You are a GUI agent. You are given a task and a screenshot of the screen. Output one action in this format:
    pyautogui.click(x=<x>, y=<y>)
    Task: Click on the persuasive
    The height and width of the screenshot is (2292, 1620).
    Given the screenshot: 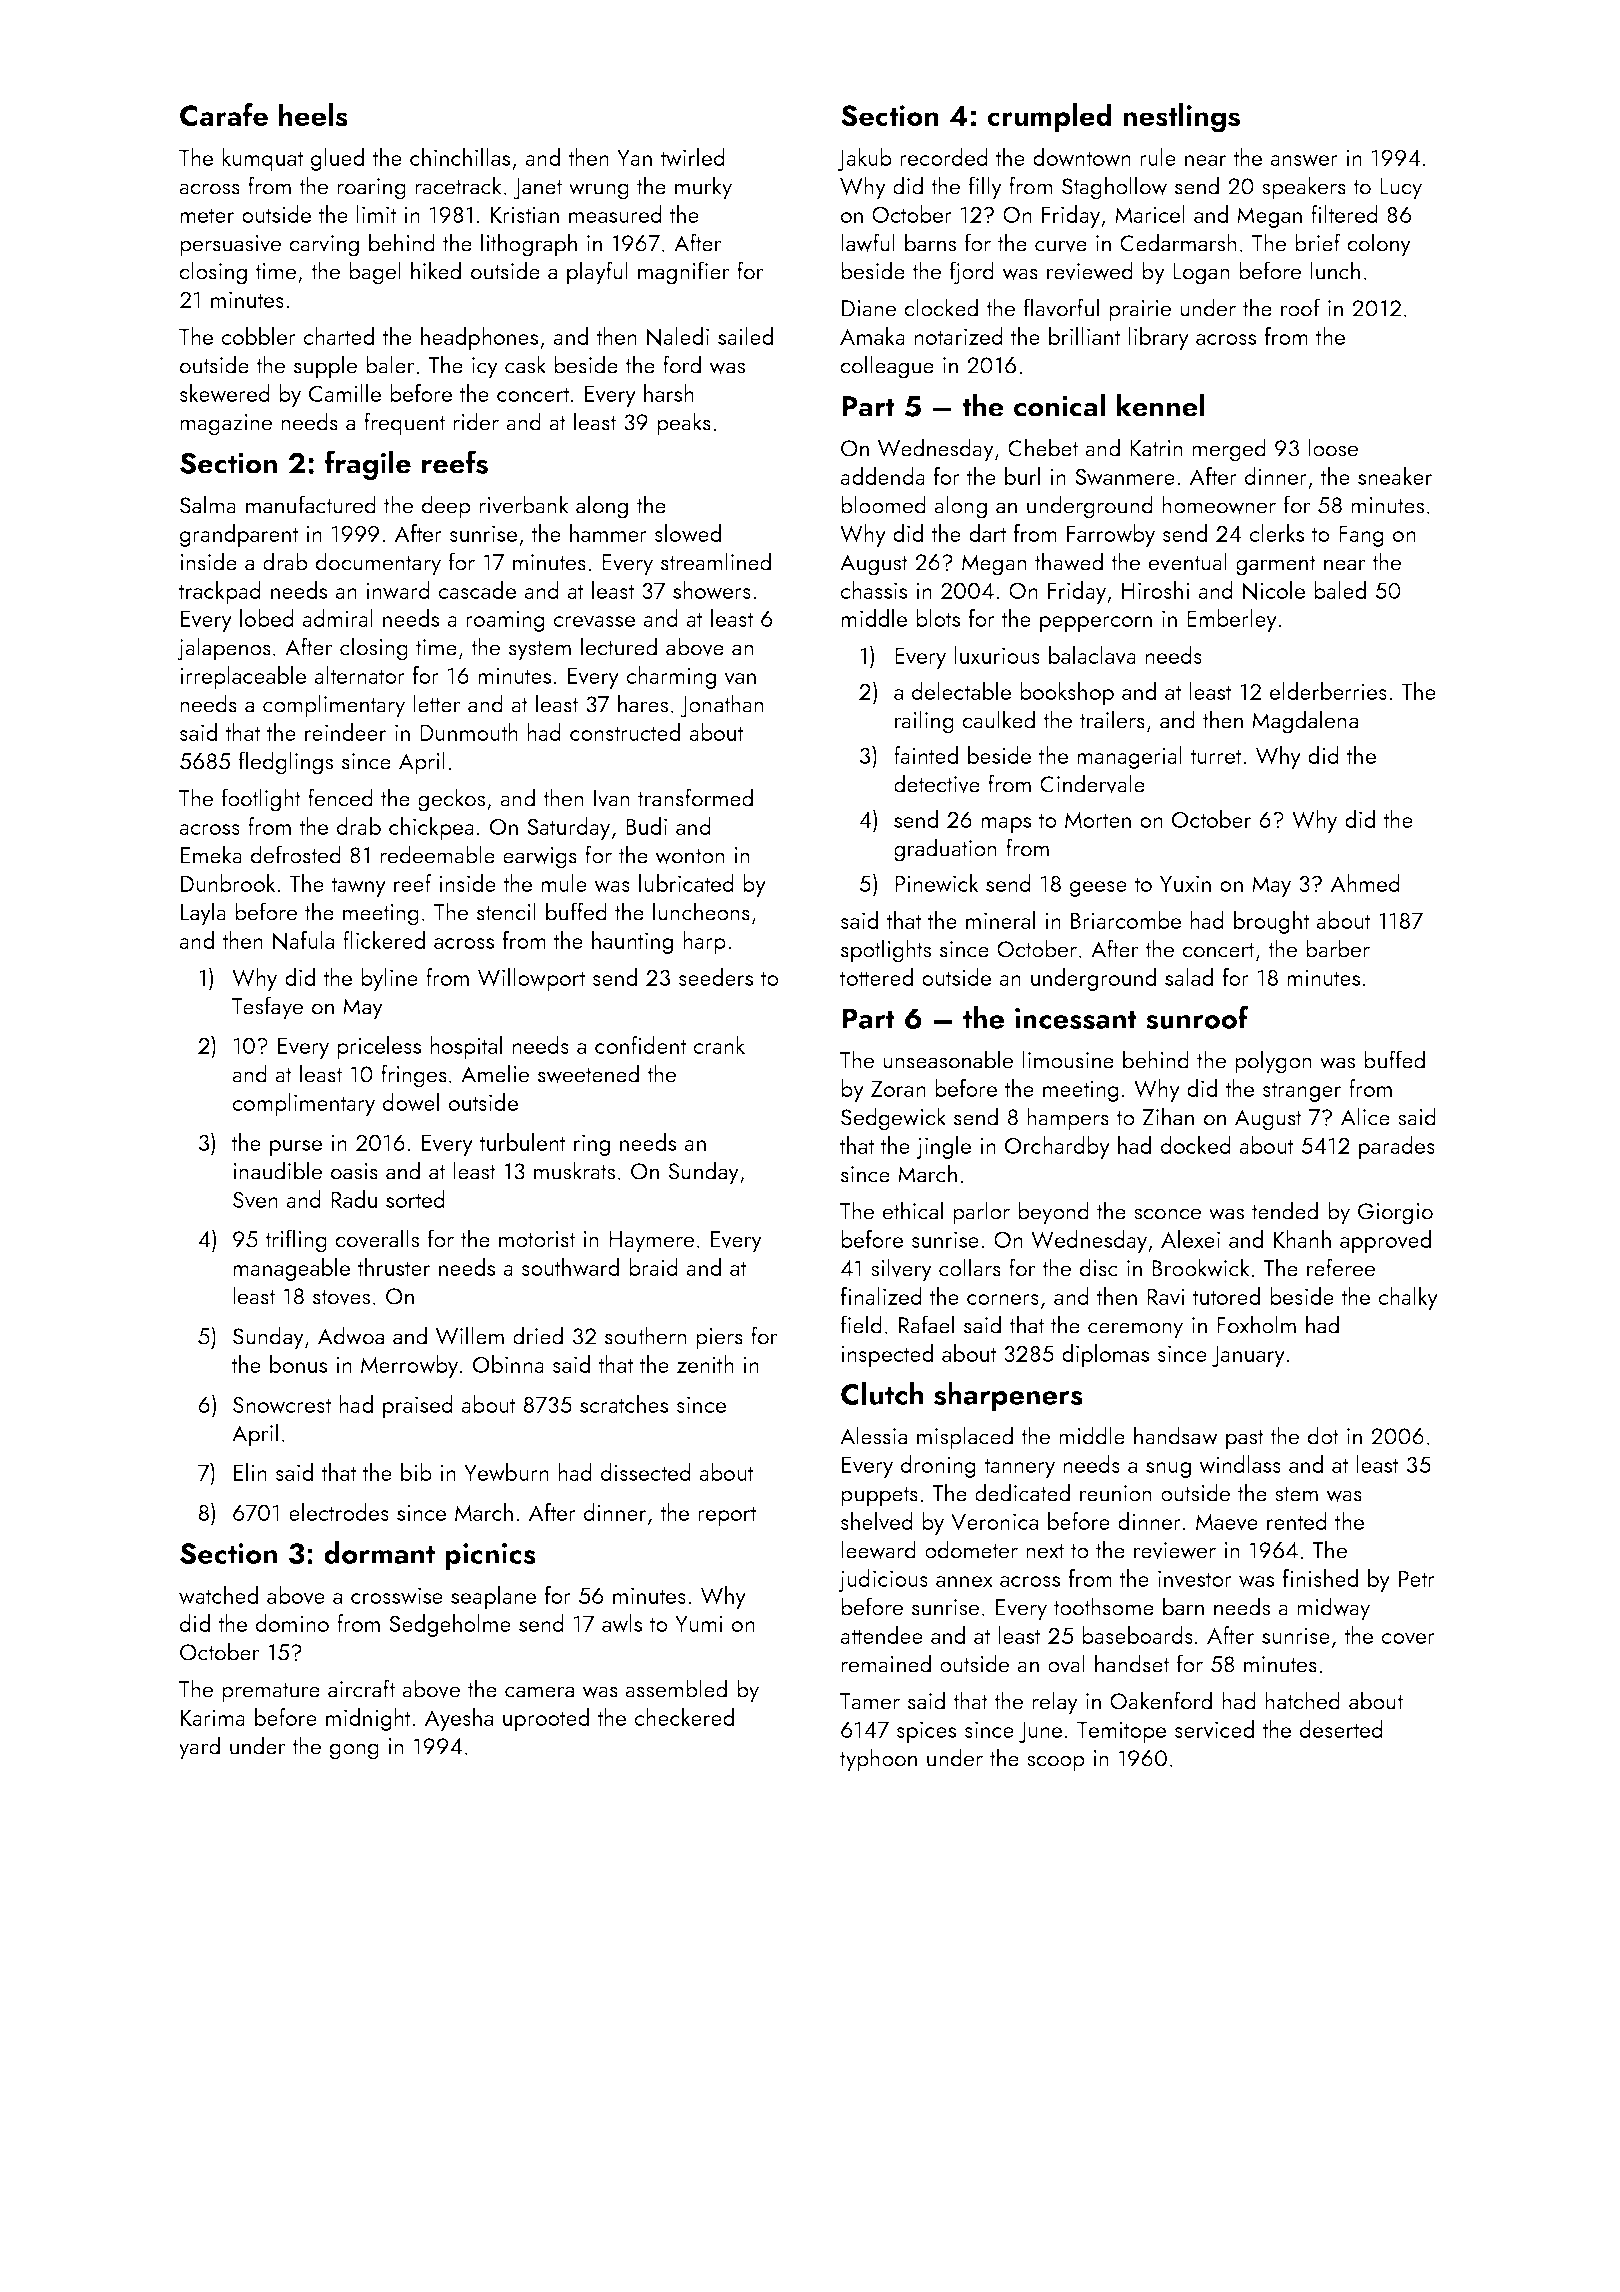 What is the action you would take?
    pyautogui.click(x=230, y=246)
